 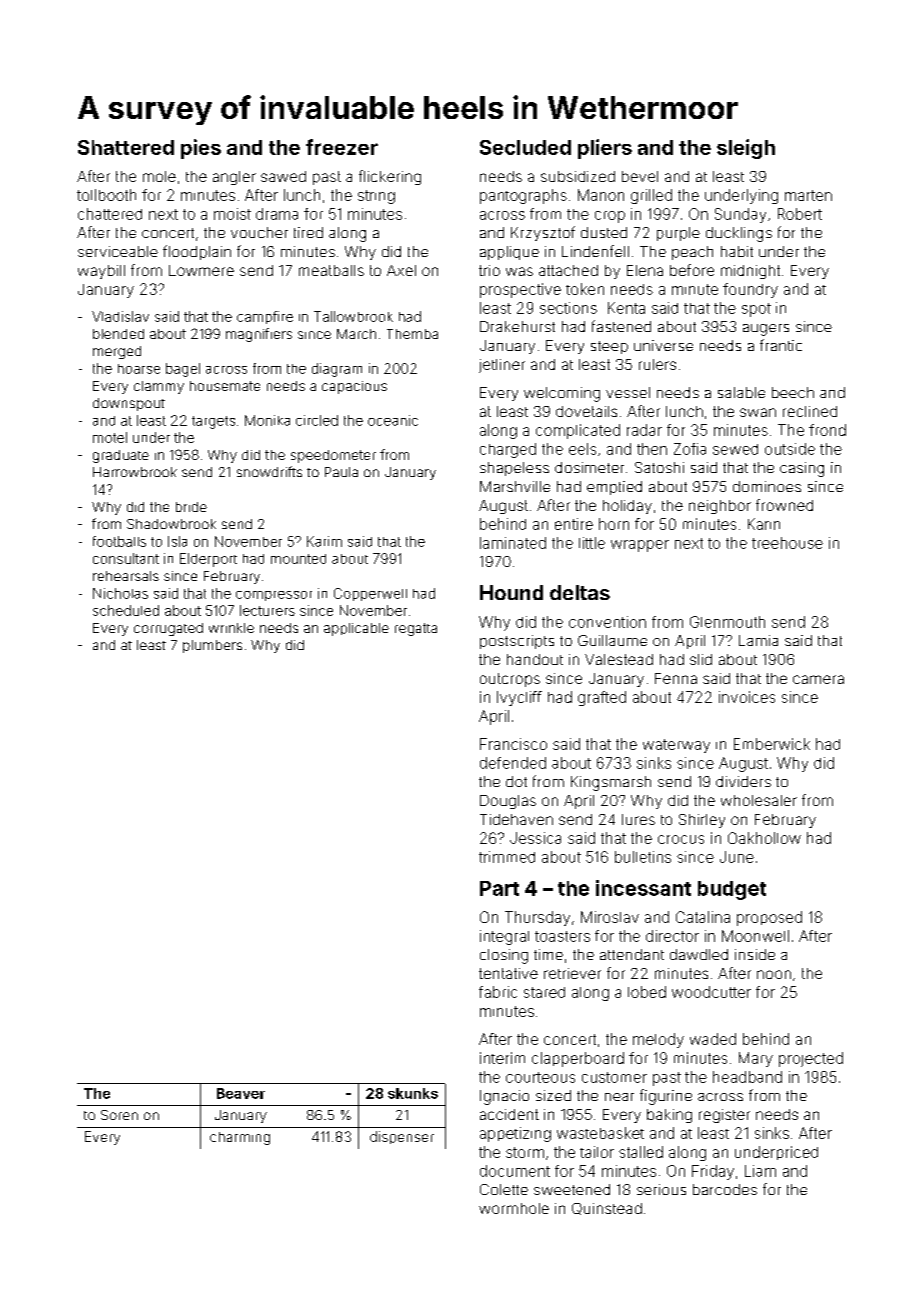 What do you see at coordinates (507, 857) in the screenshot?
I see `trimmed` at bounding box center [507, 857].
